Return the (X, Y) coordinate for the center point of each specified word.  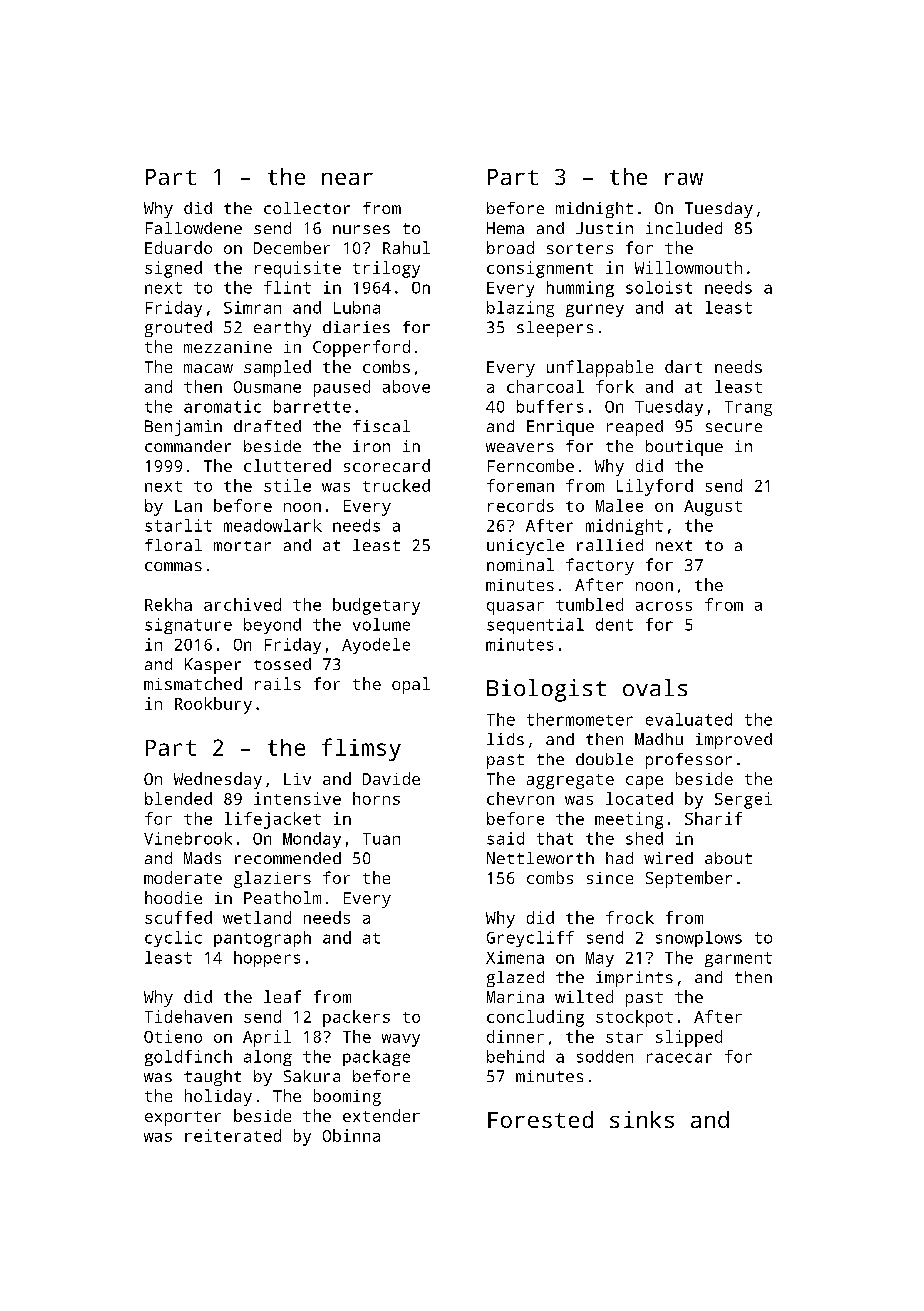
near (347, 179)
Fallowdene (194, 228)
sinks (642, 1119)
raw (684, 179)
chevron (520, 798)
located (639, 798)
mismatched (193, 683)
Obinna (351, 1135)
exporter (183, 1118)
